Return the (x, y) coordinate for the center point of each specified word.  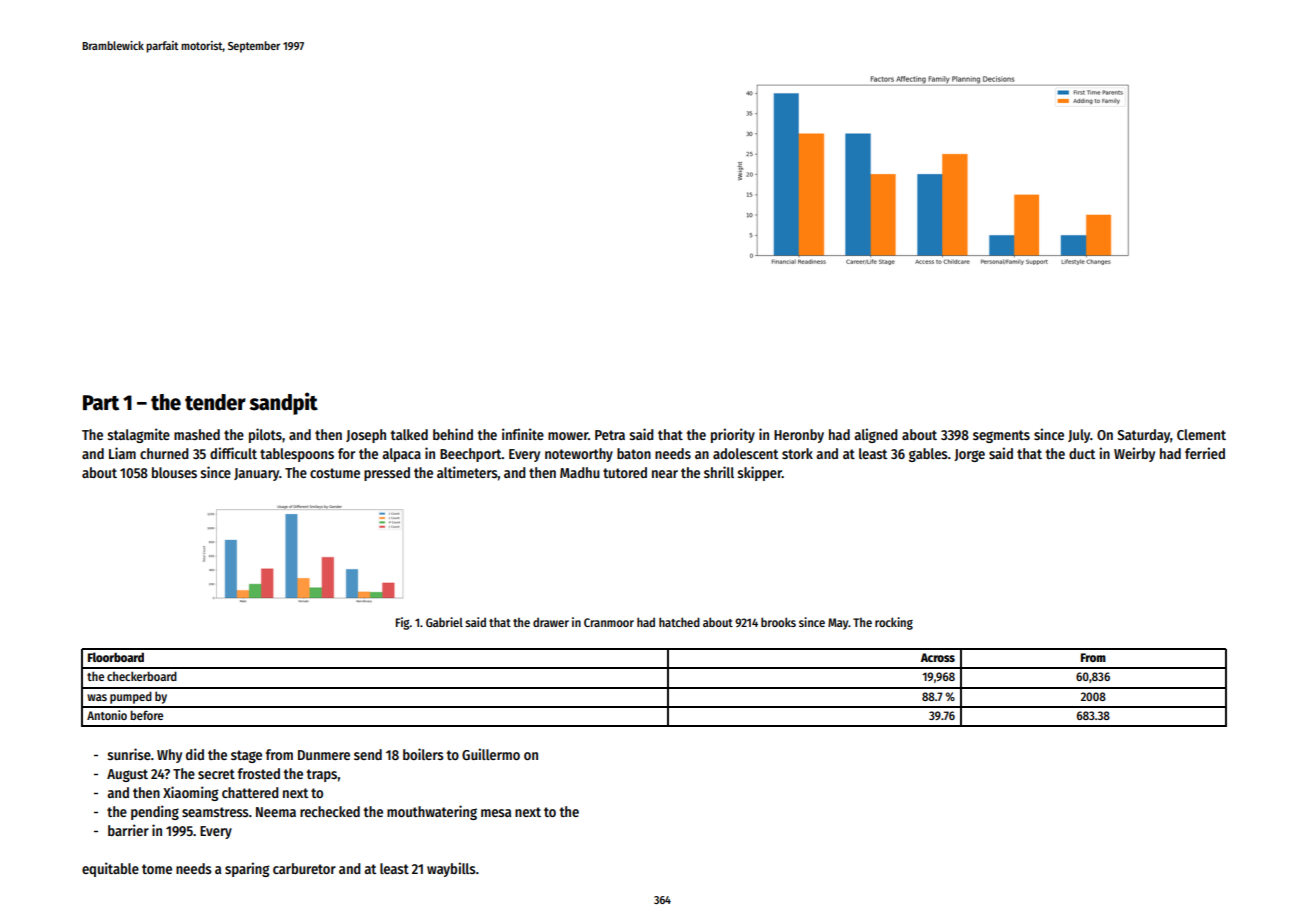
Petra (610, 435)
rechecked (330, 811)
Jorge (969, 455)
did (195, 754)
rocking (894, 623)
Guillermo (491, 754)
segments (1001, 436)
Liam (122, 453)
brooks (778, 622)
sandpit (283, 403)
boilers (423, 754)
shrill (719, 472)
